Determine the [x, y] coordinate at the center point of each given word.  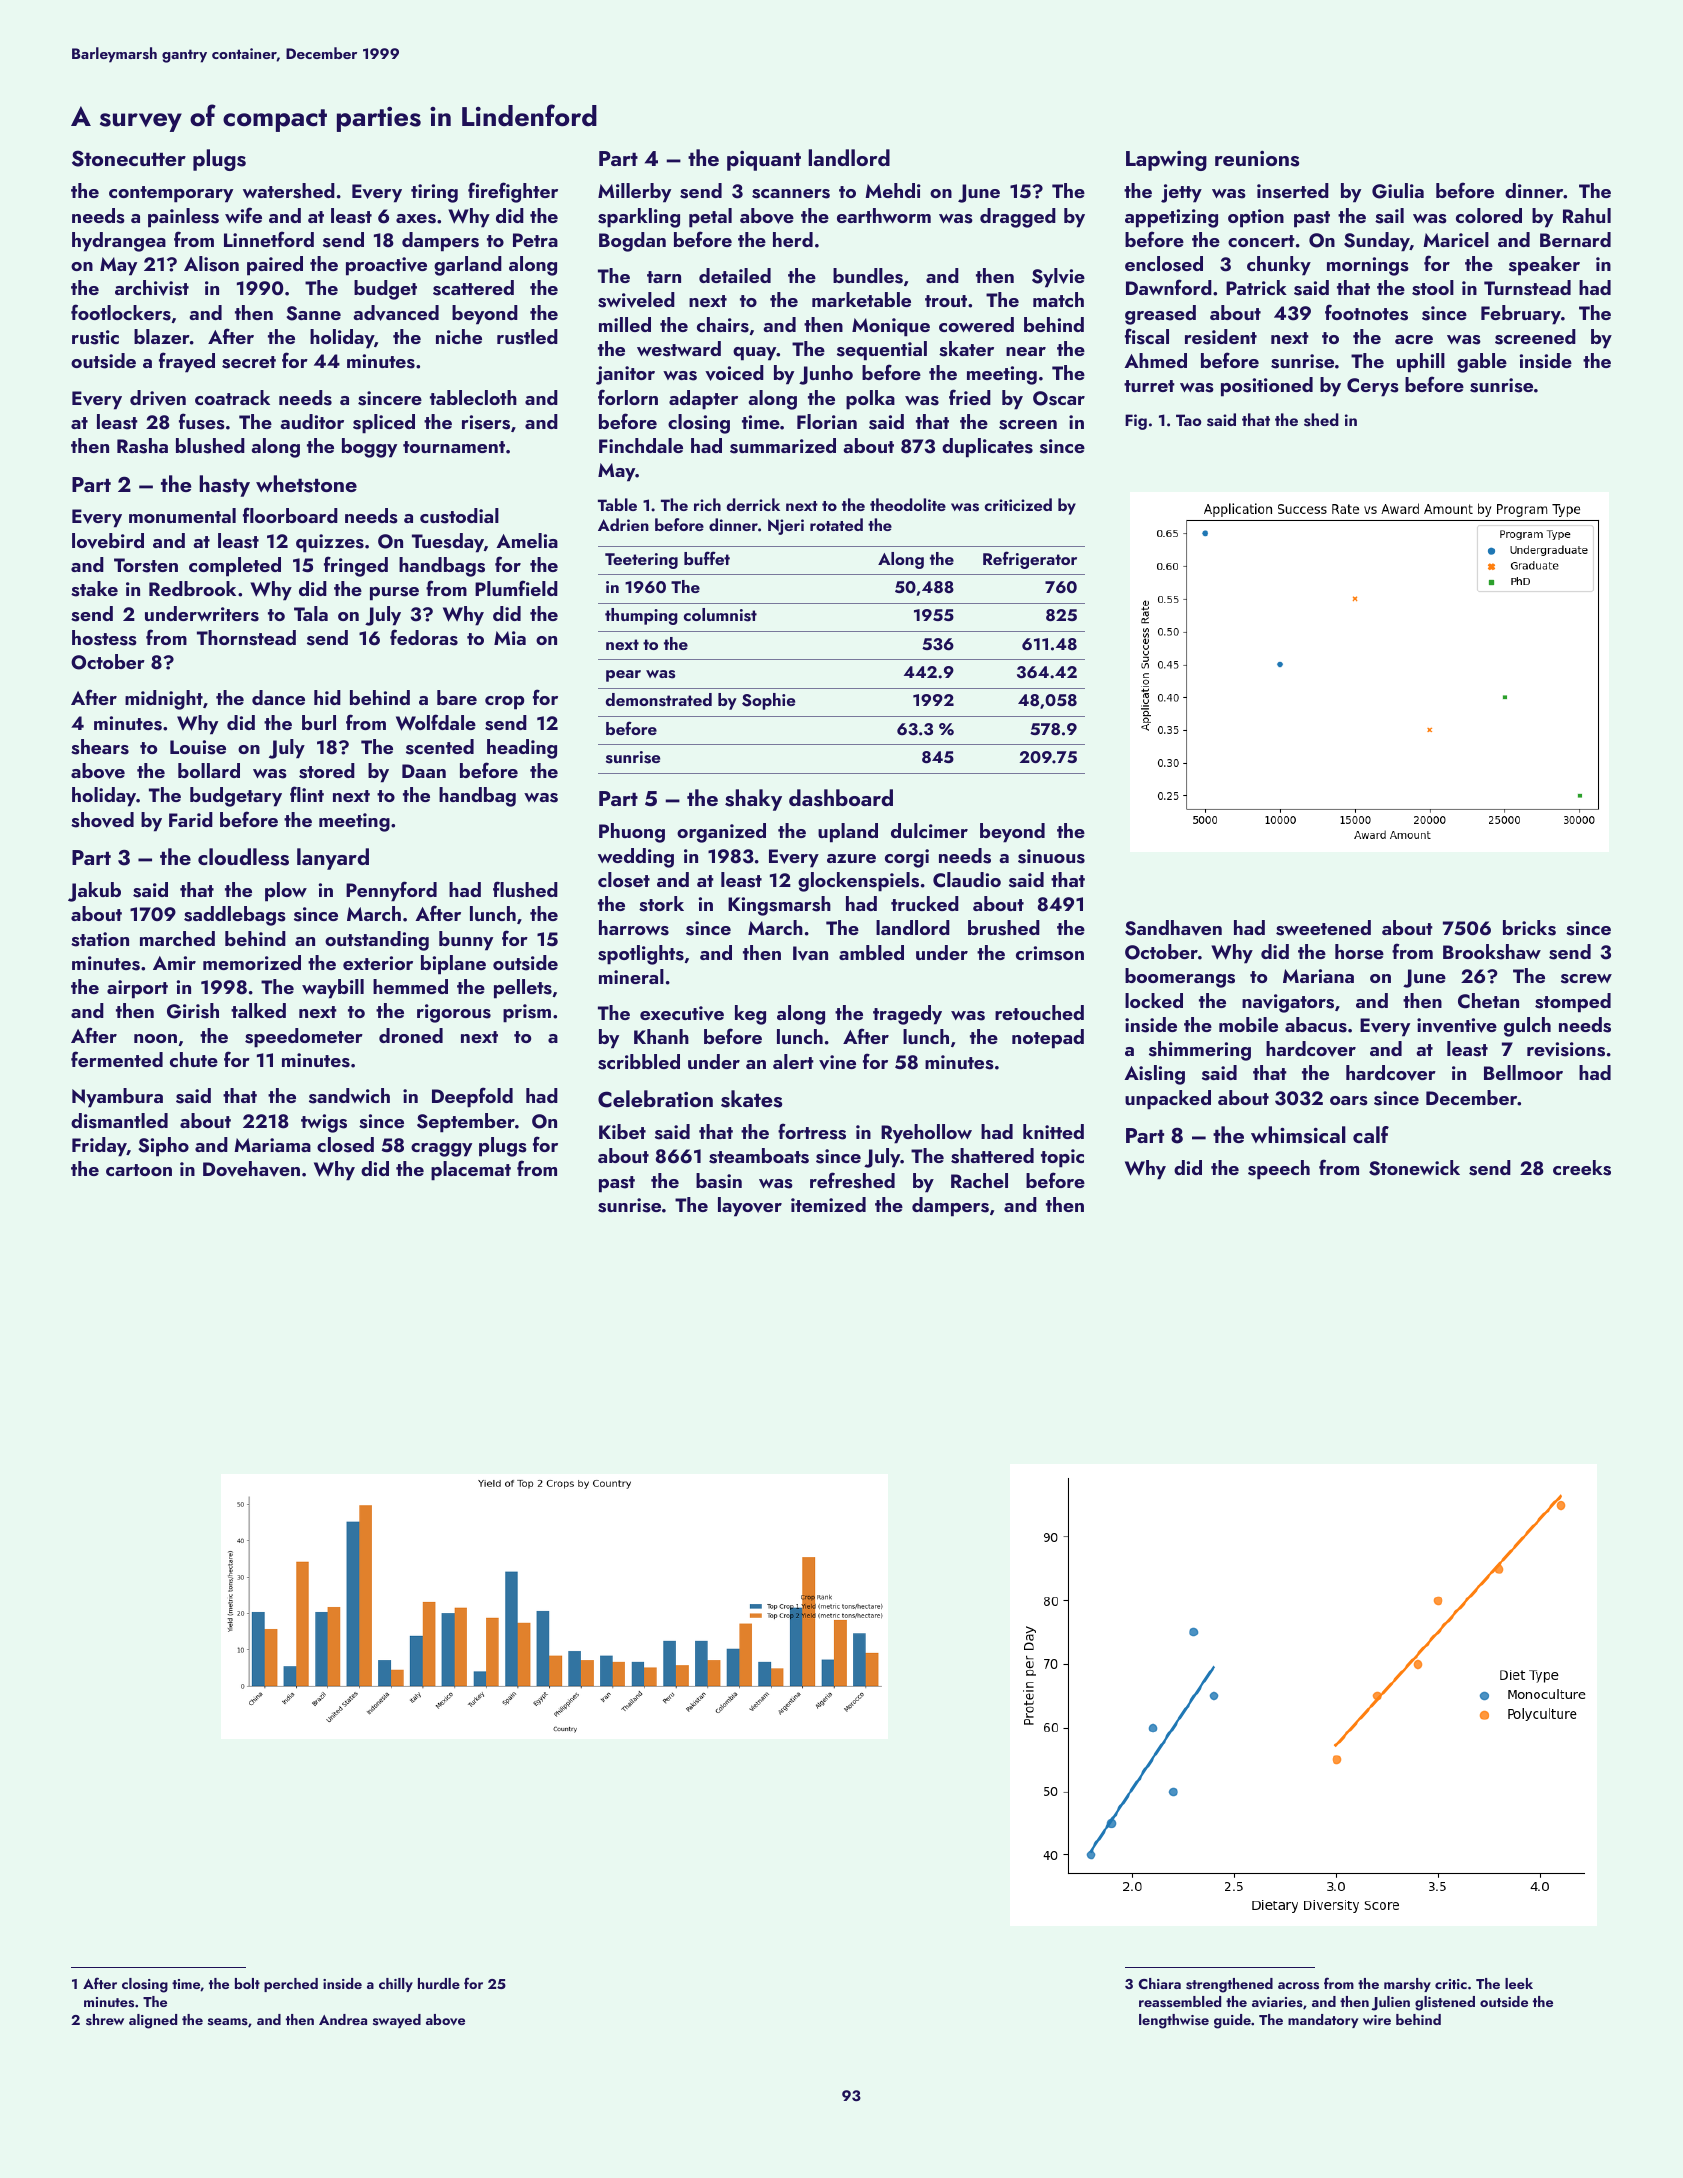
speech [1279, 1170]
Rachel [979, 1180]
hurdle [439, 1983]
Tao [1189, 420]
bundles [868, 276]
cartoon [139, 1170]
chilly [396, 1985]
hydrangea [119, 242]
